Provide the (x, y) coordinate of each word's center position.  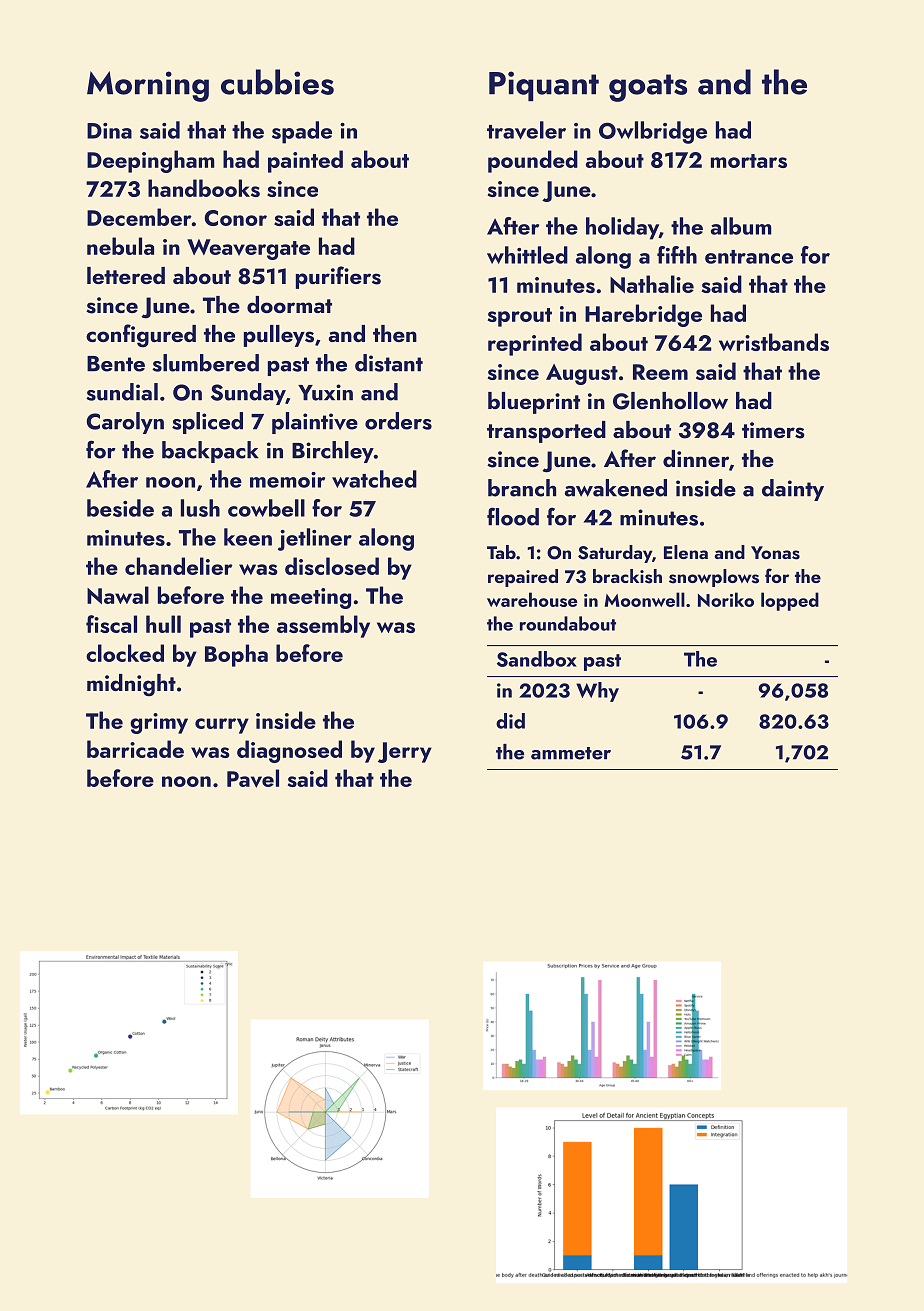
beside (120, 508)
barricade (135, 749)
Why (597, 692)
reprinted (535, 344)
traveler (526, 130)
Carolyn (125, 423)
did (510, 721)
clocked (125, 653)
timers (773, 430)
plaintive (315, 423)
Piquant (544, 86)
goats (648, 88)
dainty (793, 490)
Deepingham (151, 161)
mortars (749, 161)
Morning (148, 86)
